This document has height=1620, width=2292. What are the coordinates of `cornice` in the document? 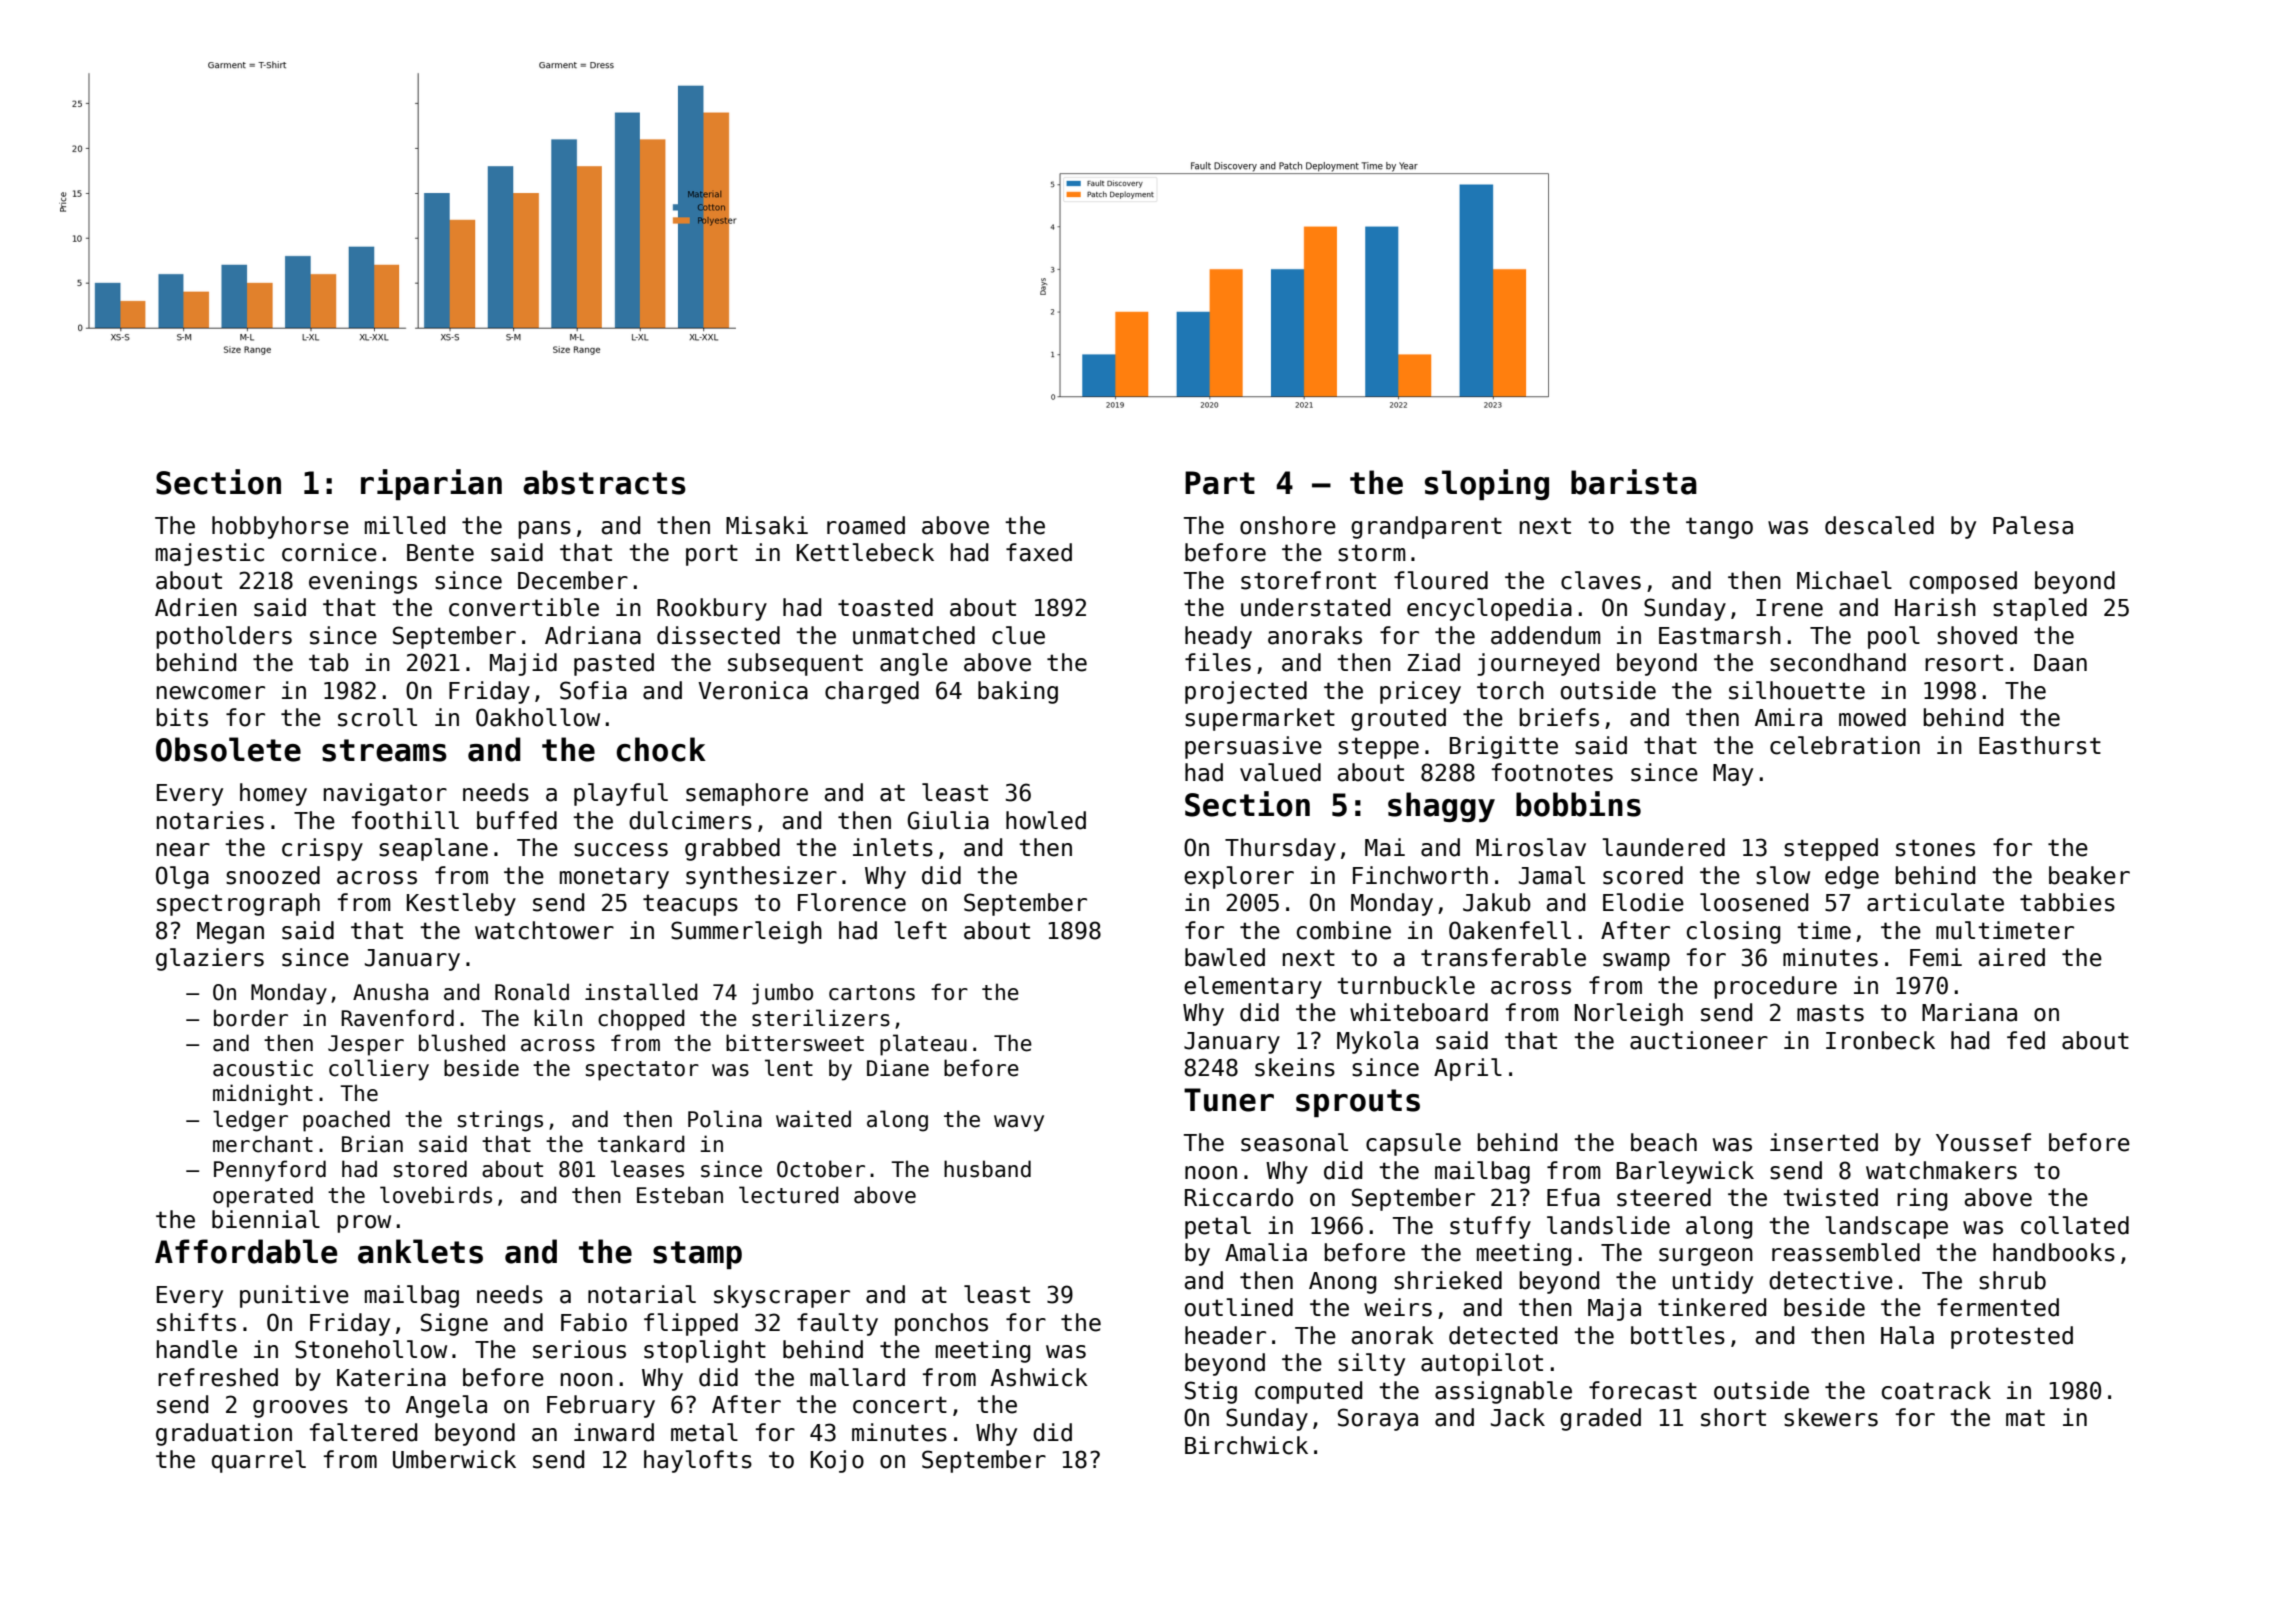 It's located at (329, 552).
